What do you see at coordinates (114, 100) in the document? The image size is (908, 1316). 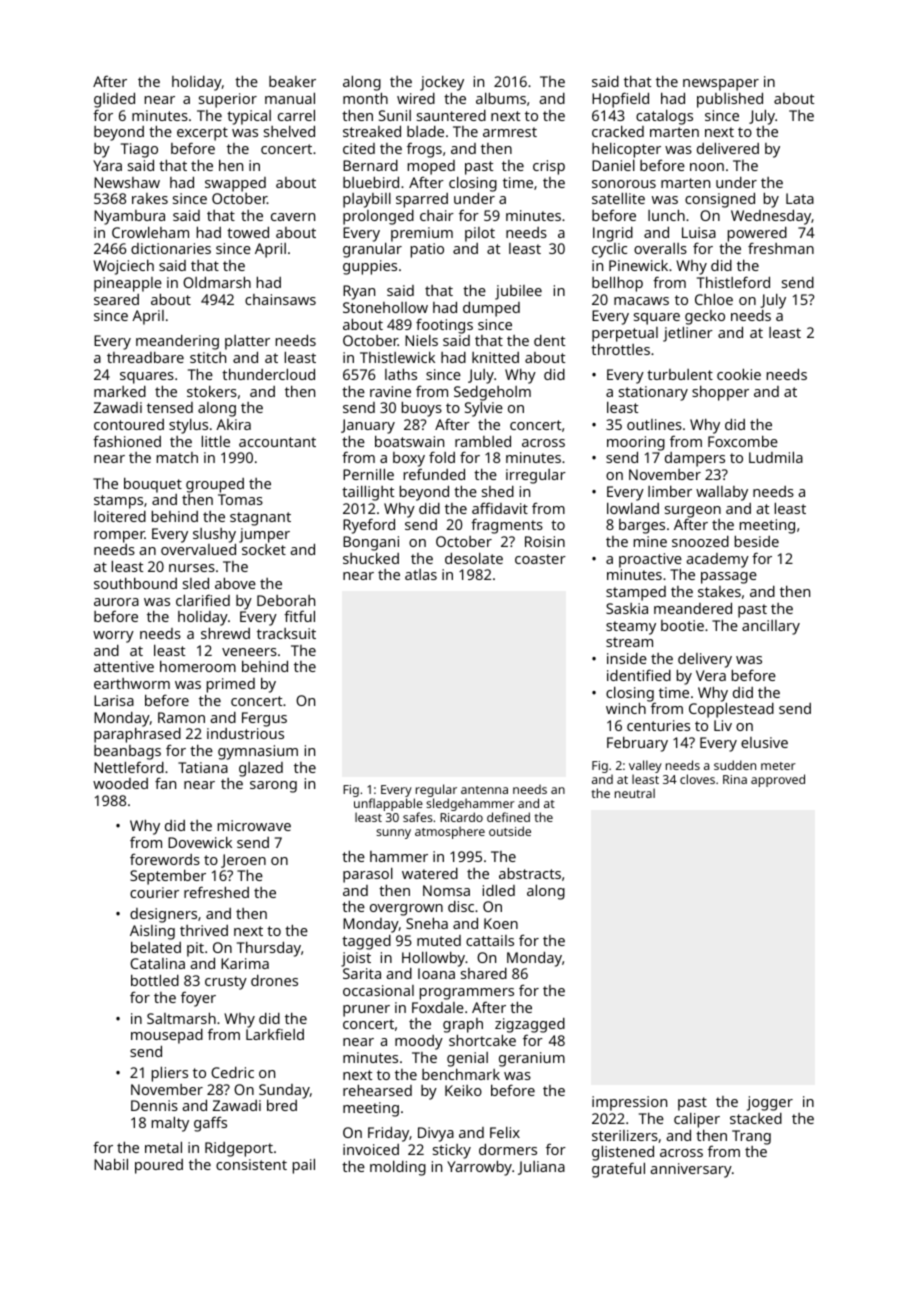 I see `glided` at bounding box center [114, 100].
